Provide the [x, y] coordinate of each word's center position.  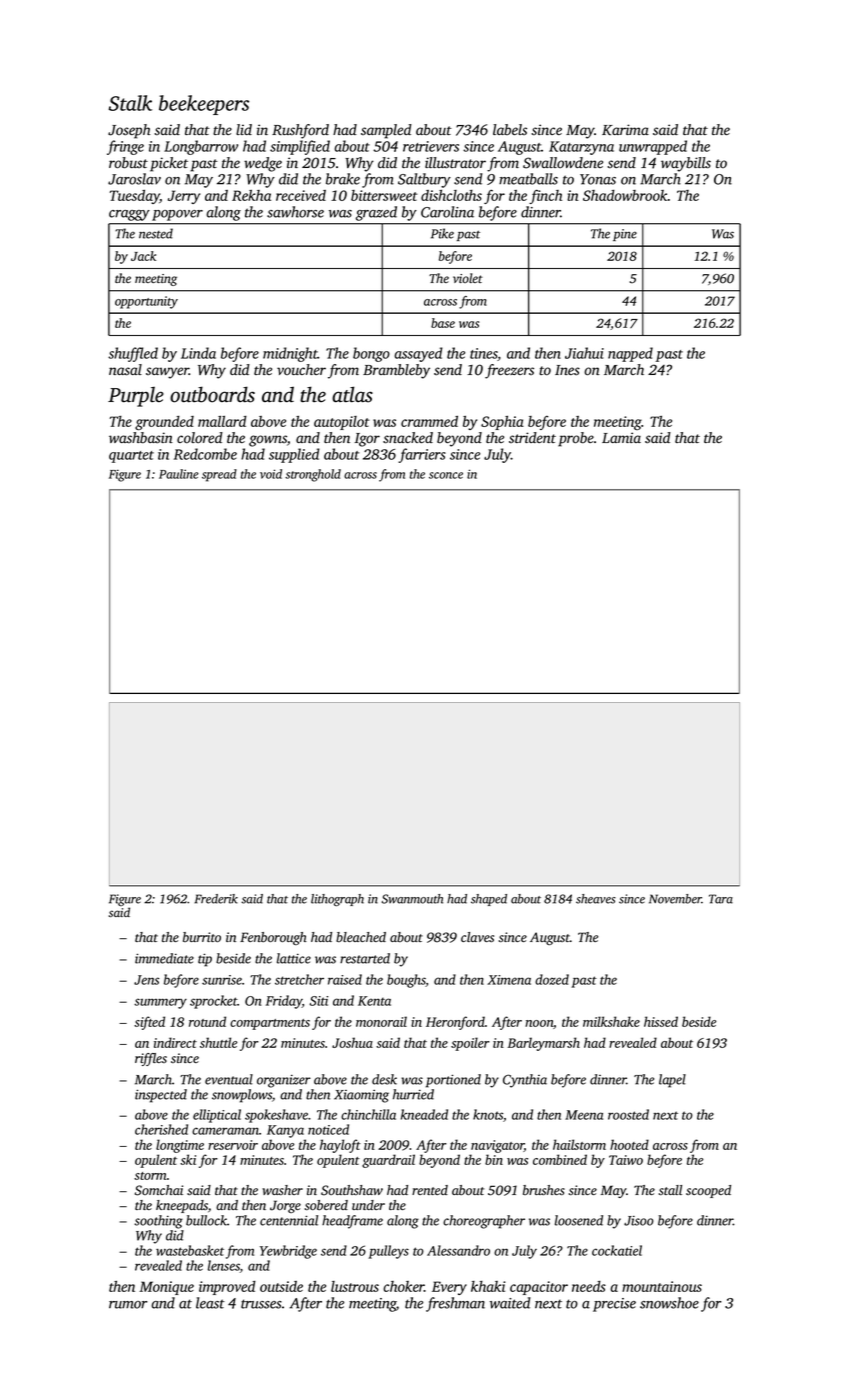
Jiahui [584, 353]
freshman [455, 1304]
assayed [418, 354]
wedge [263, 164]
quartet [131, 457]
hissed [661, 1021]
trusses [261, 1304]
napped [630, 354]
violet [468, 278]
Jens [146, 980]
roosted [628, 1114]
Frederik [216, 899]
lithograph [337, 900]
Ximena [509, 980]
